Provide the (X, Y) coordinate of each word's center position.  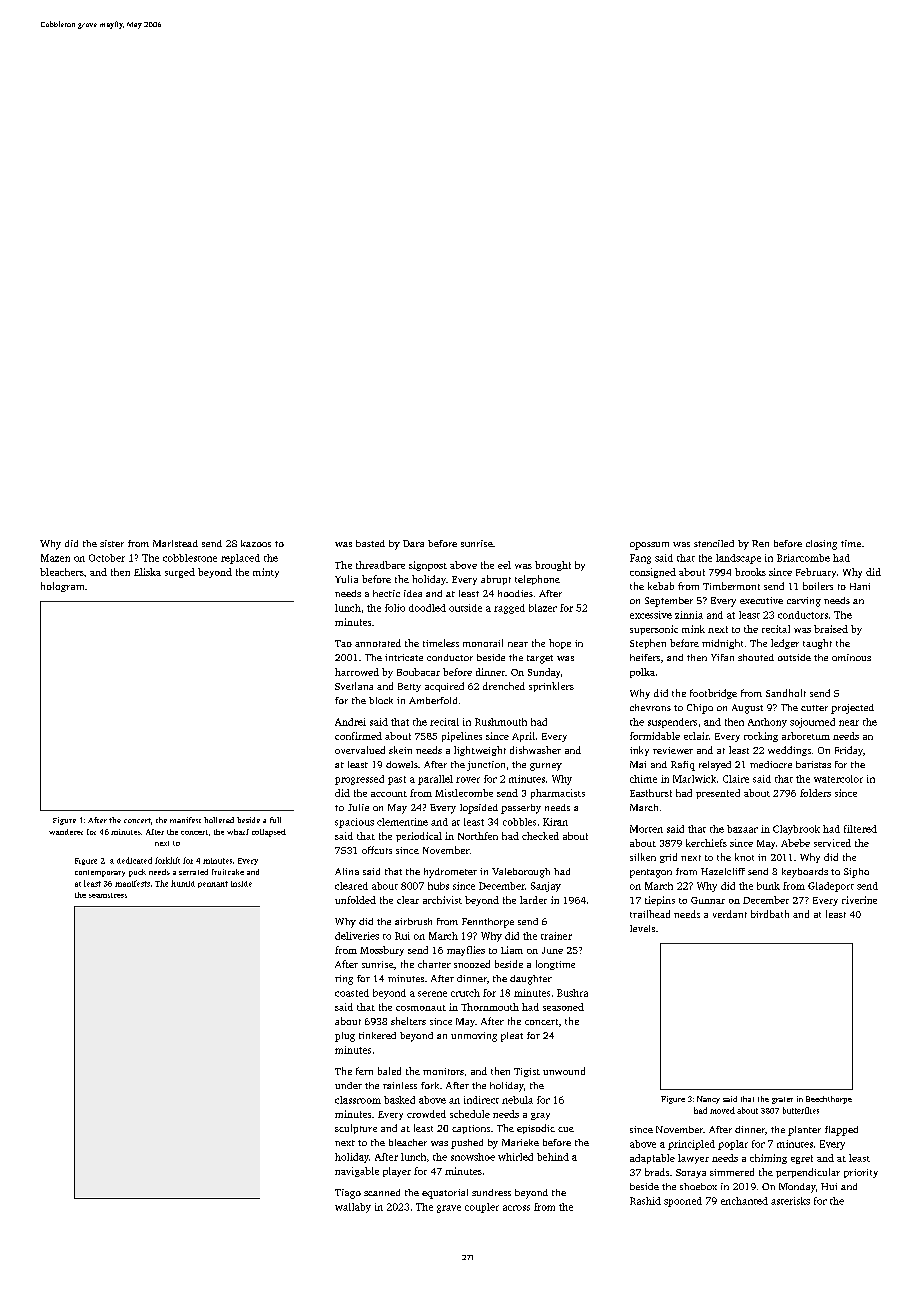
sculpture (356, 1129)
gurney (546, 767)
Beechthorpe (829, 1100)
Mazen (55, 558)
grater (782, 1100)
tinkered (377, 1035)
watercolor (838, 779)
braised (831, 629)
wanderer (66, 832)
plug (345, 1037)
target (540, 659)
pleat (512, 1037)
